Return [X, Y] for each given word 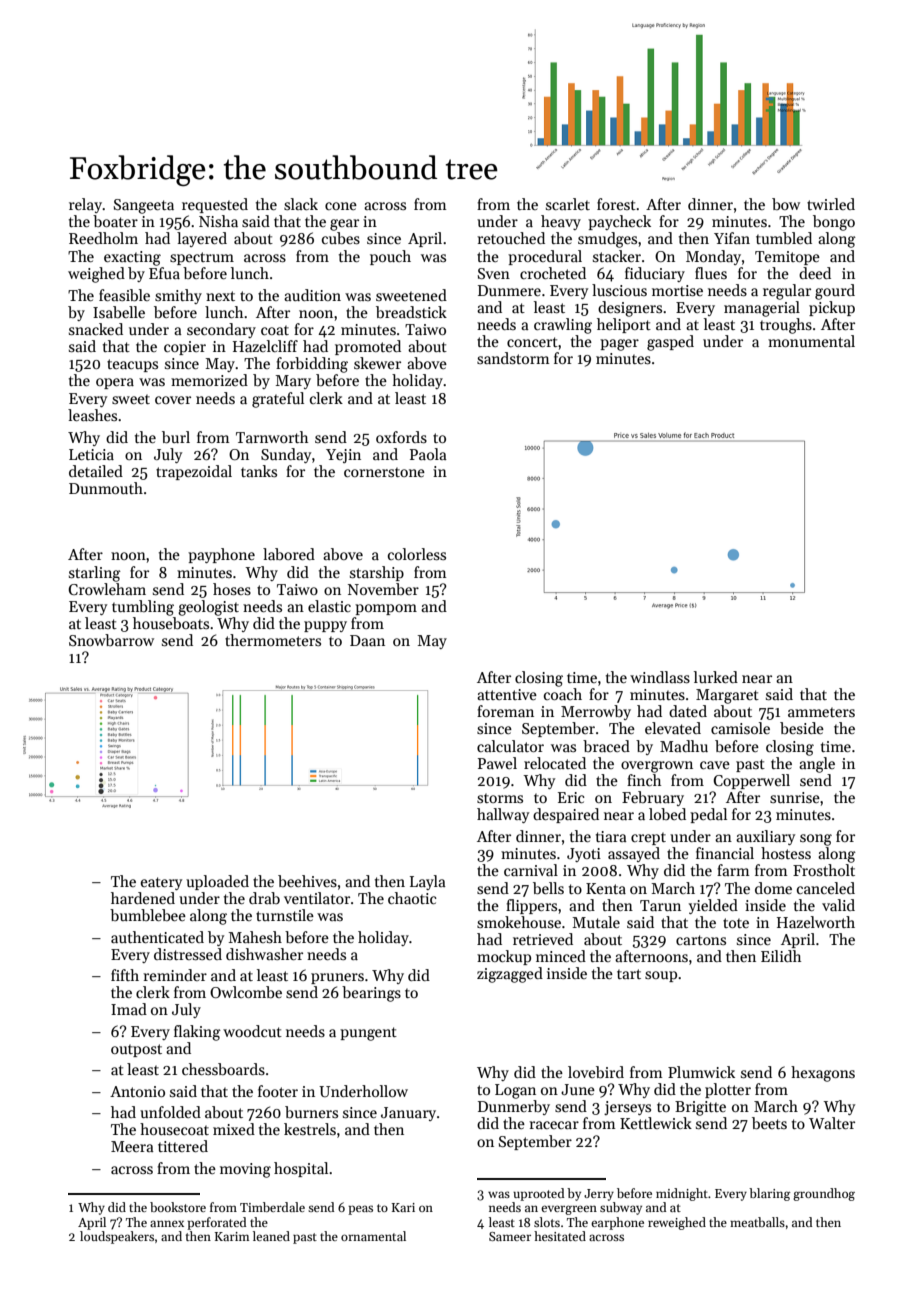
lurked [716, 677]
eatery [161, 883]
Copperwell [751, 781]
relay [86, 205]
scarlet [568, 204]
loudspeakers [117, 1237]
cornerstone [384, 472]
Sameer [510, 1236]
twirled [831, 204]
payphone [221, 555]
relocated [555, 763]
